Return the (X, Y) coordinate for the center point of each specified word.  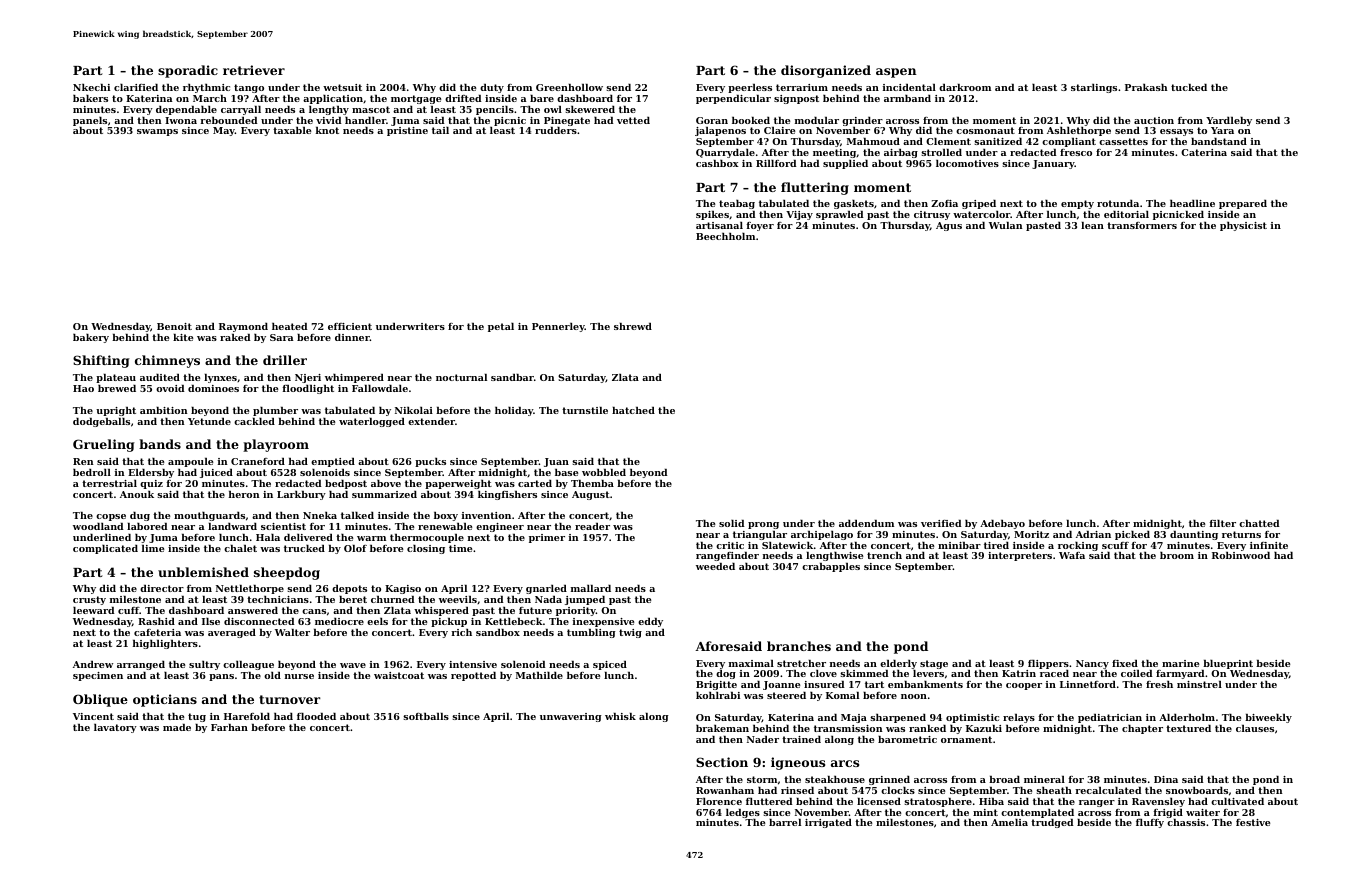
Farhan (229, 727)
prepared (1243, 204)
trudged (1052, 823)
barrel (785, 822)
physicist (1243, 226)
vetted (633, 120)
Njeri (308, 378)
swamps (157, 132)
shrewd (633, 326)
